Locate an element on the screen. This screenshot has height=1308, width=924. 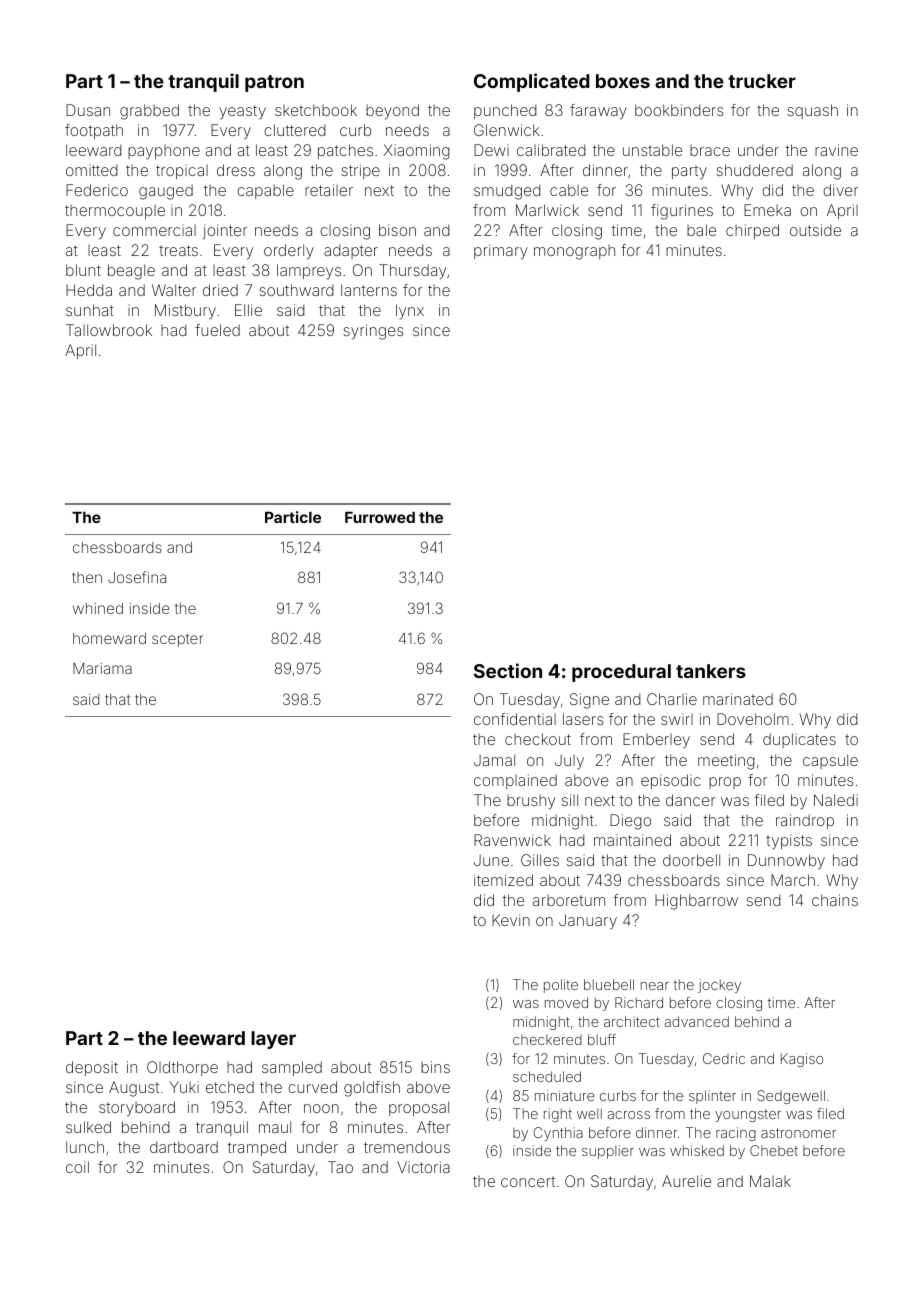
chirped is located at coordinates (752, 231).
